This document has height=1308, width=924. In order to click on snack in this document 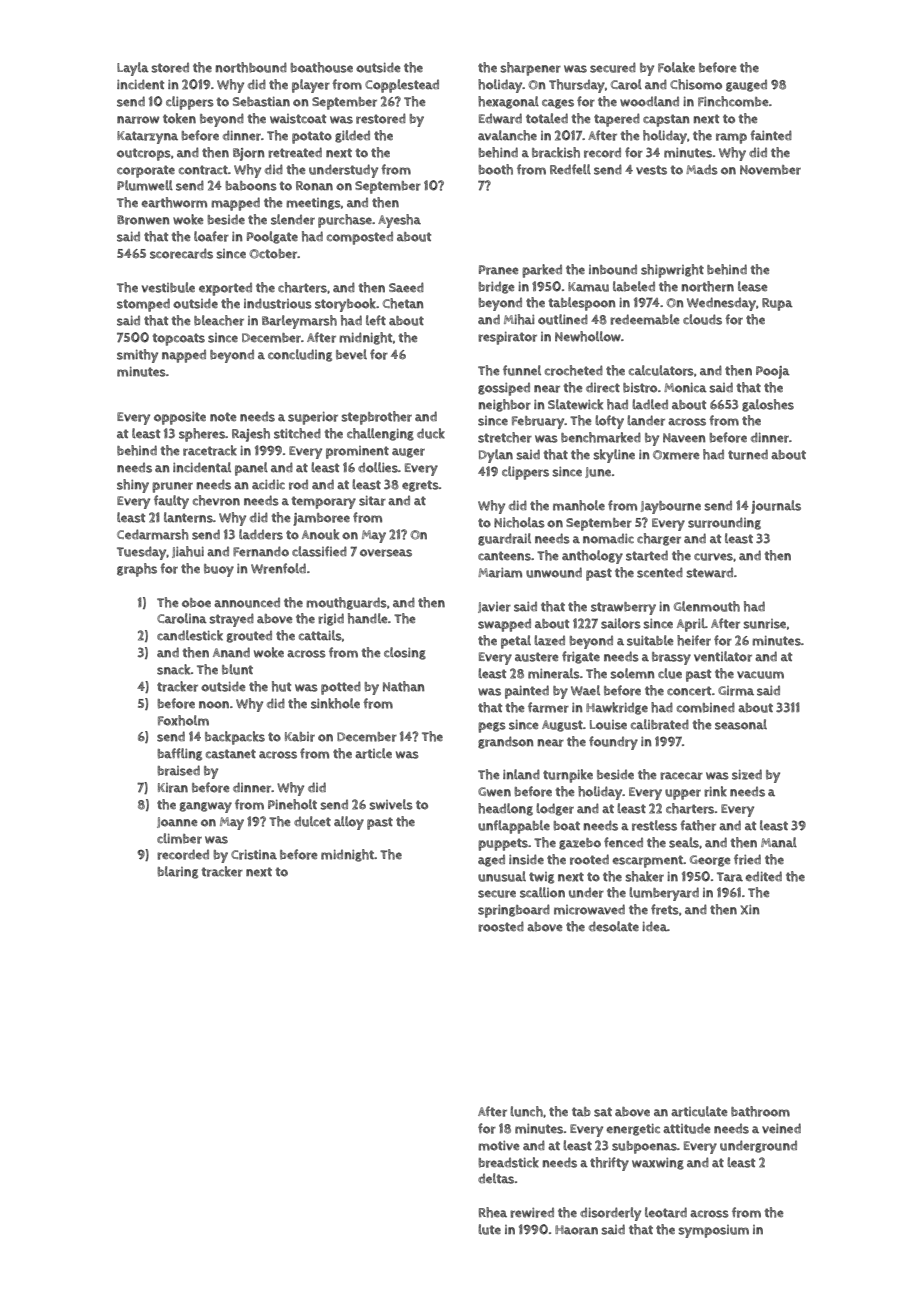, I will do `click(174, 669)`.
